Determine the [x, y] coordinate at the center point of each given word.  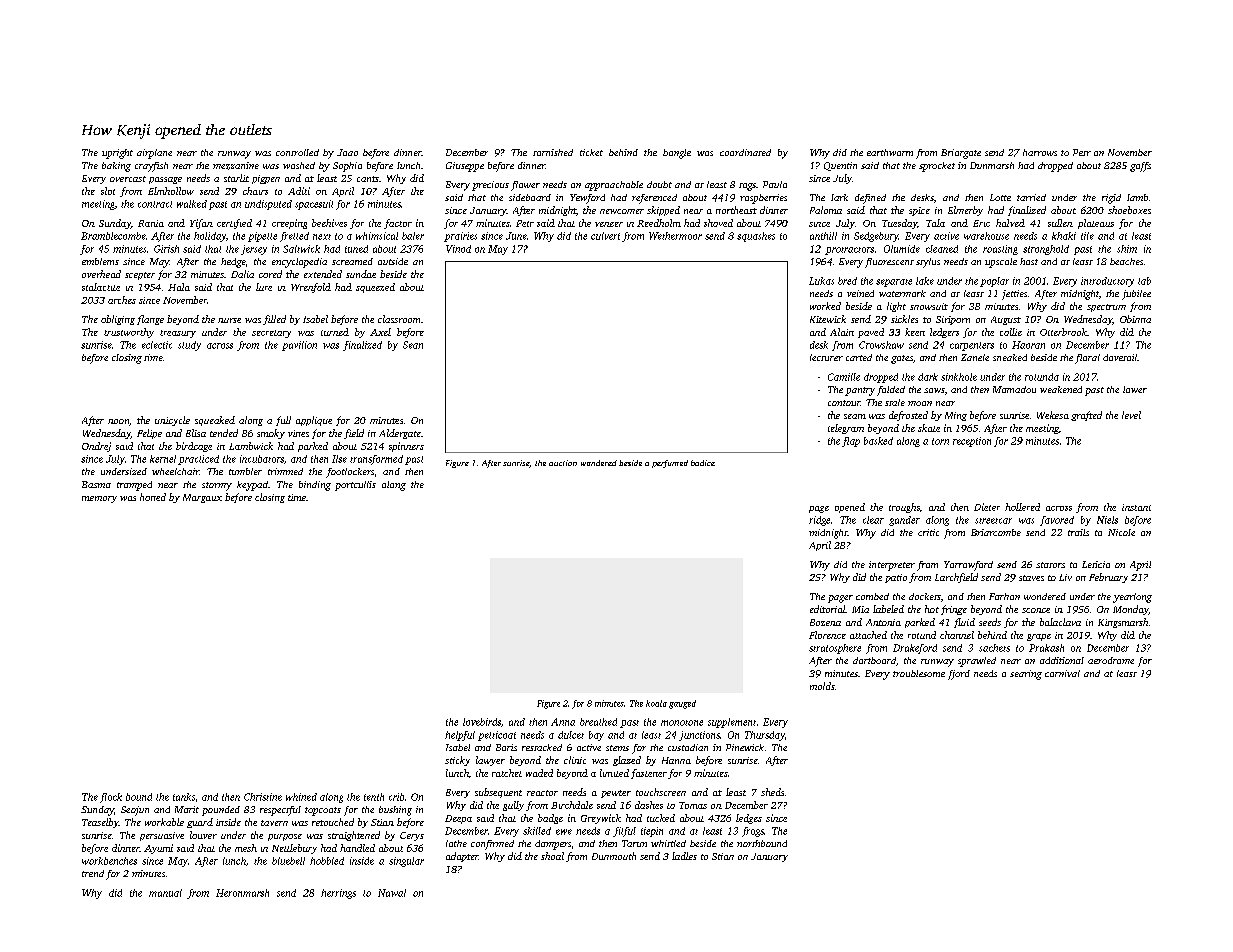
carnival [1062, 673]
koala [656, 703]
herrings [338, 894]
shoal [552, 856]
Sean [413, 345]
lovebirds [482, 722]
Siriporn [953, 320]
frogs [753, 832]
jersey [254, 250]
